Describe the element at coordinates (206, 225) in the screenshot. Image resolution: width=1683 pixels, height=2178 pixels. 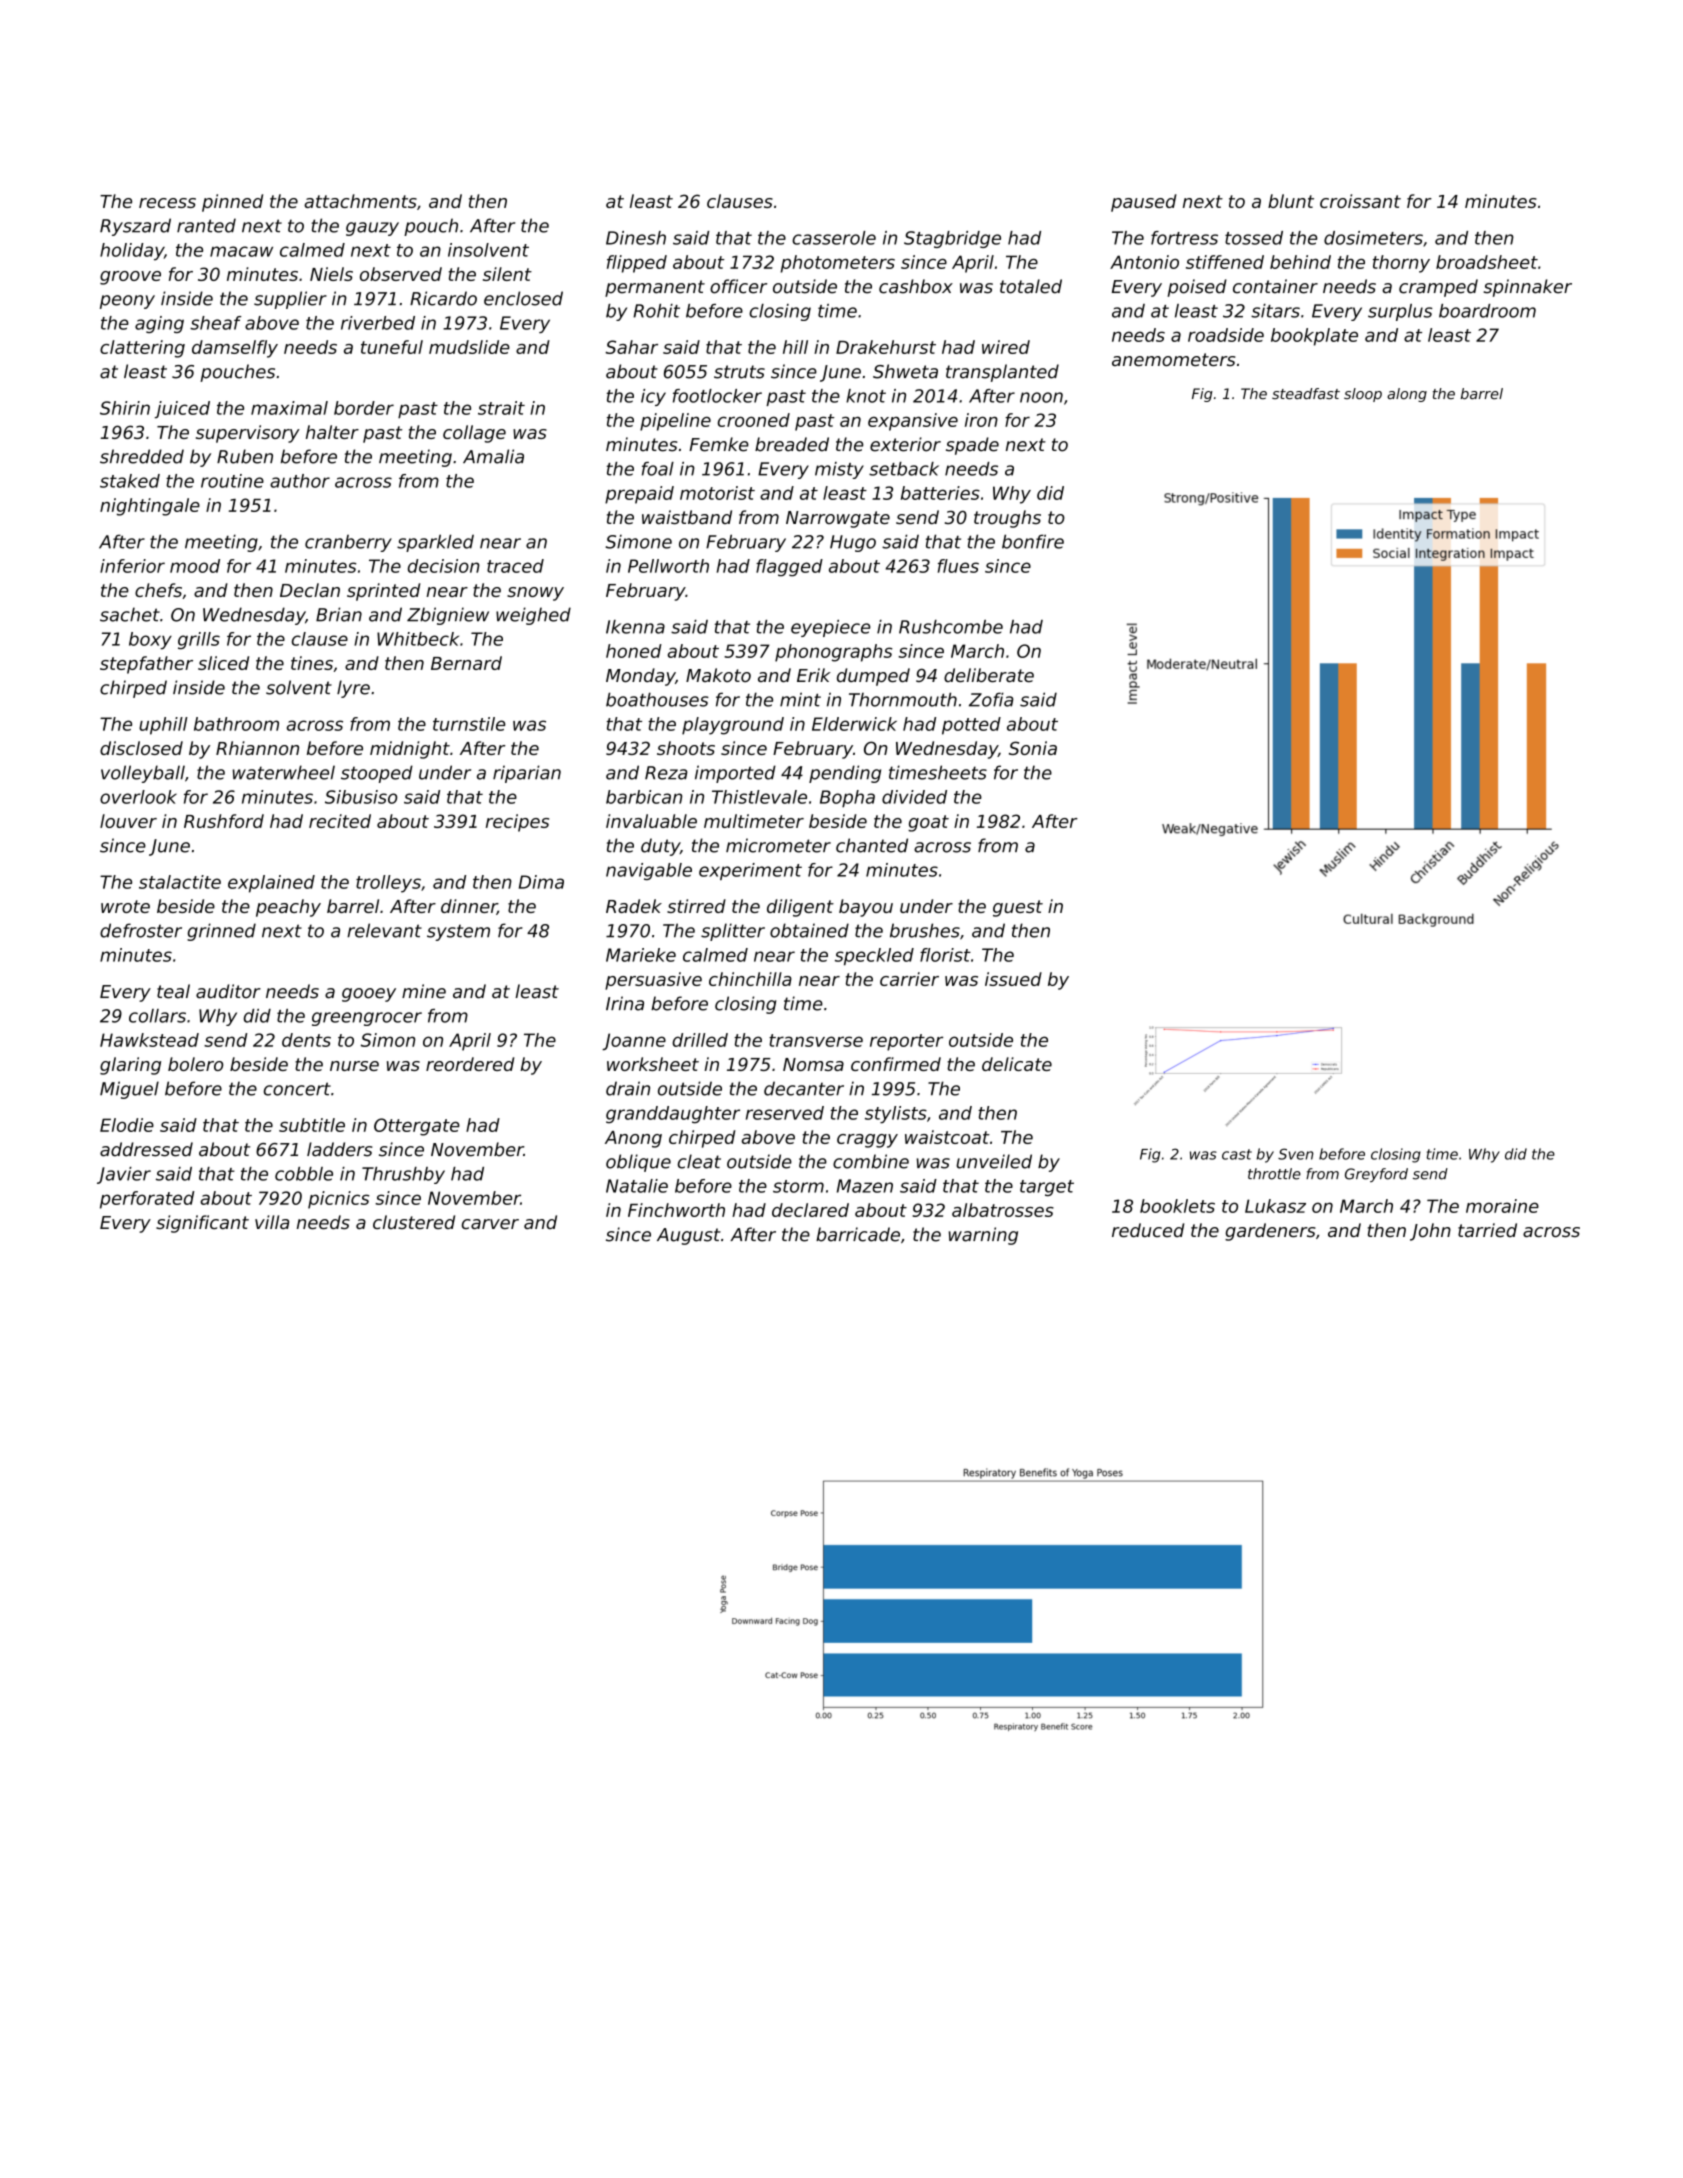
I see `ranted` at that location.
